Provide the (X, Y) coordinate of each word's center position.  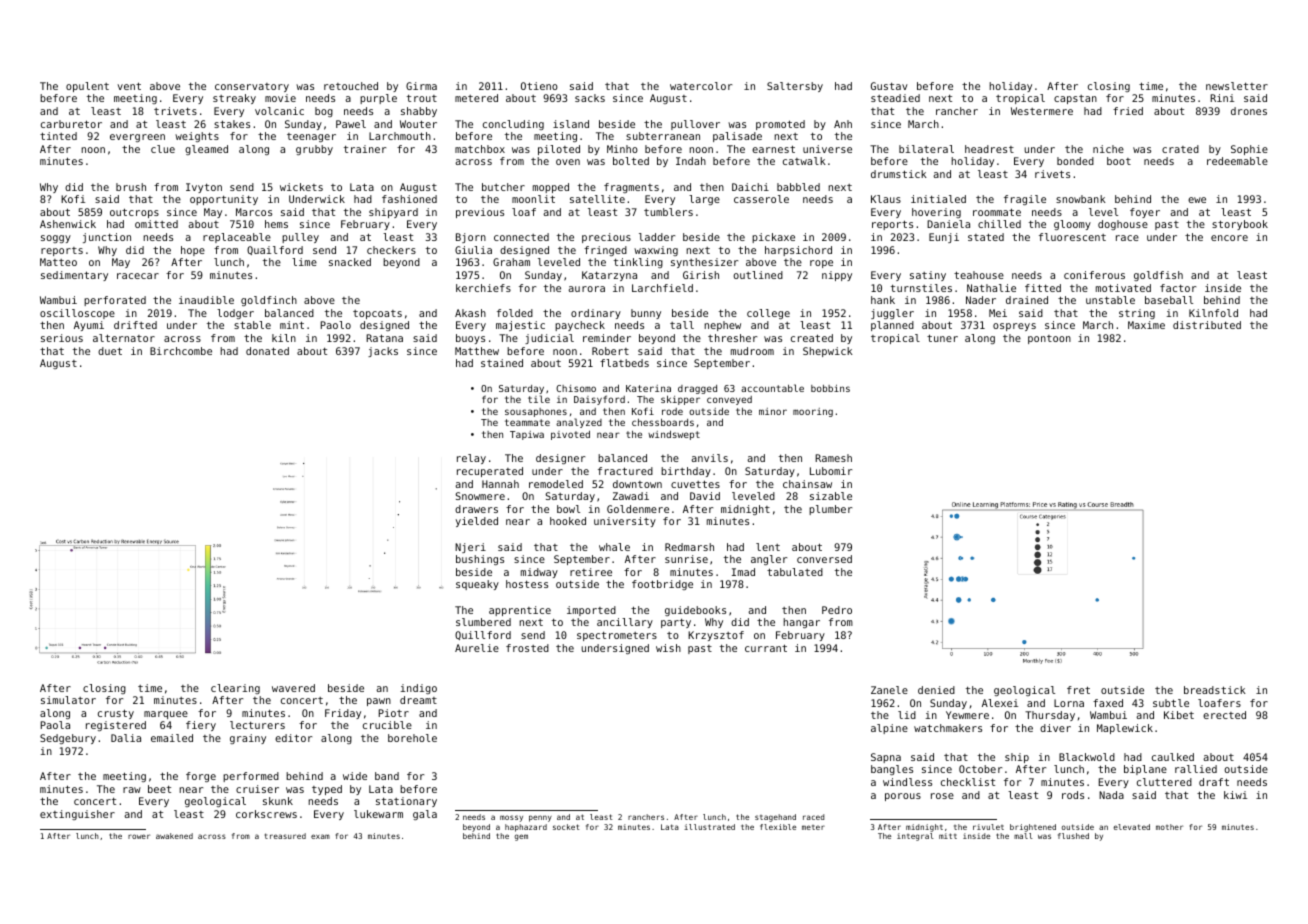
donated (267, 351)
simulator (68, 700)
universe (827, 149)
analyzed (579, 423)
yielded (477, 522)
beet (159, 789)
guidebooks (695, 611)
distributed (1207, 325)
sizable (831, 496)
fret (1078, 690)
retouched (351, 86)
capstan (1075, 99)
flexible (778, 827)
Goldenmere (638, 509)
